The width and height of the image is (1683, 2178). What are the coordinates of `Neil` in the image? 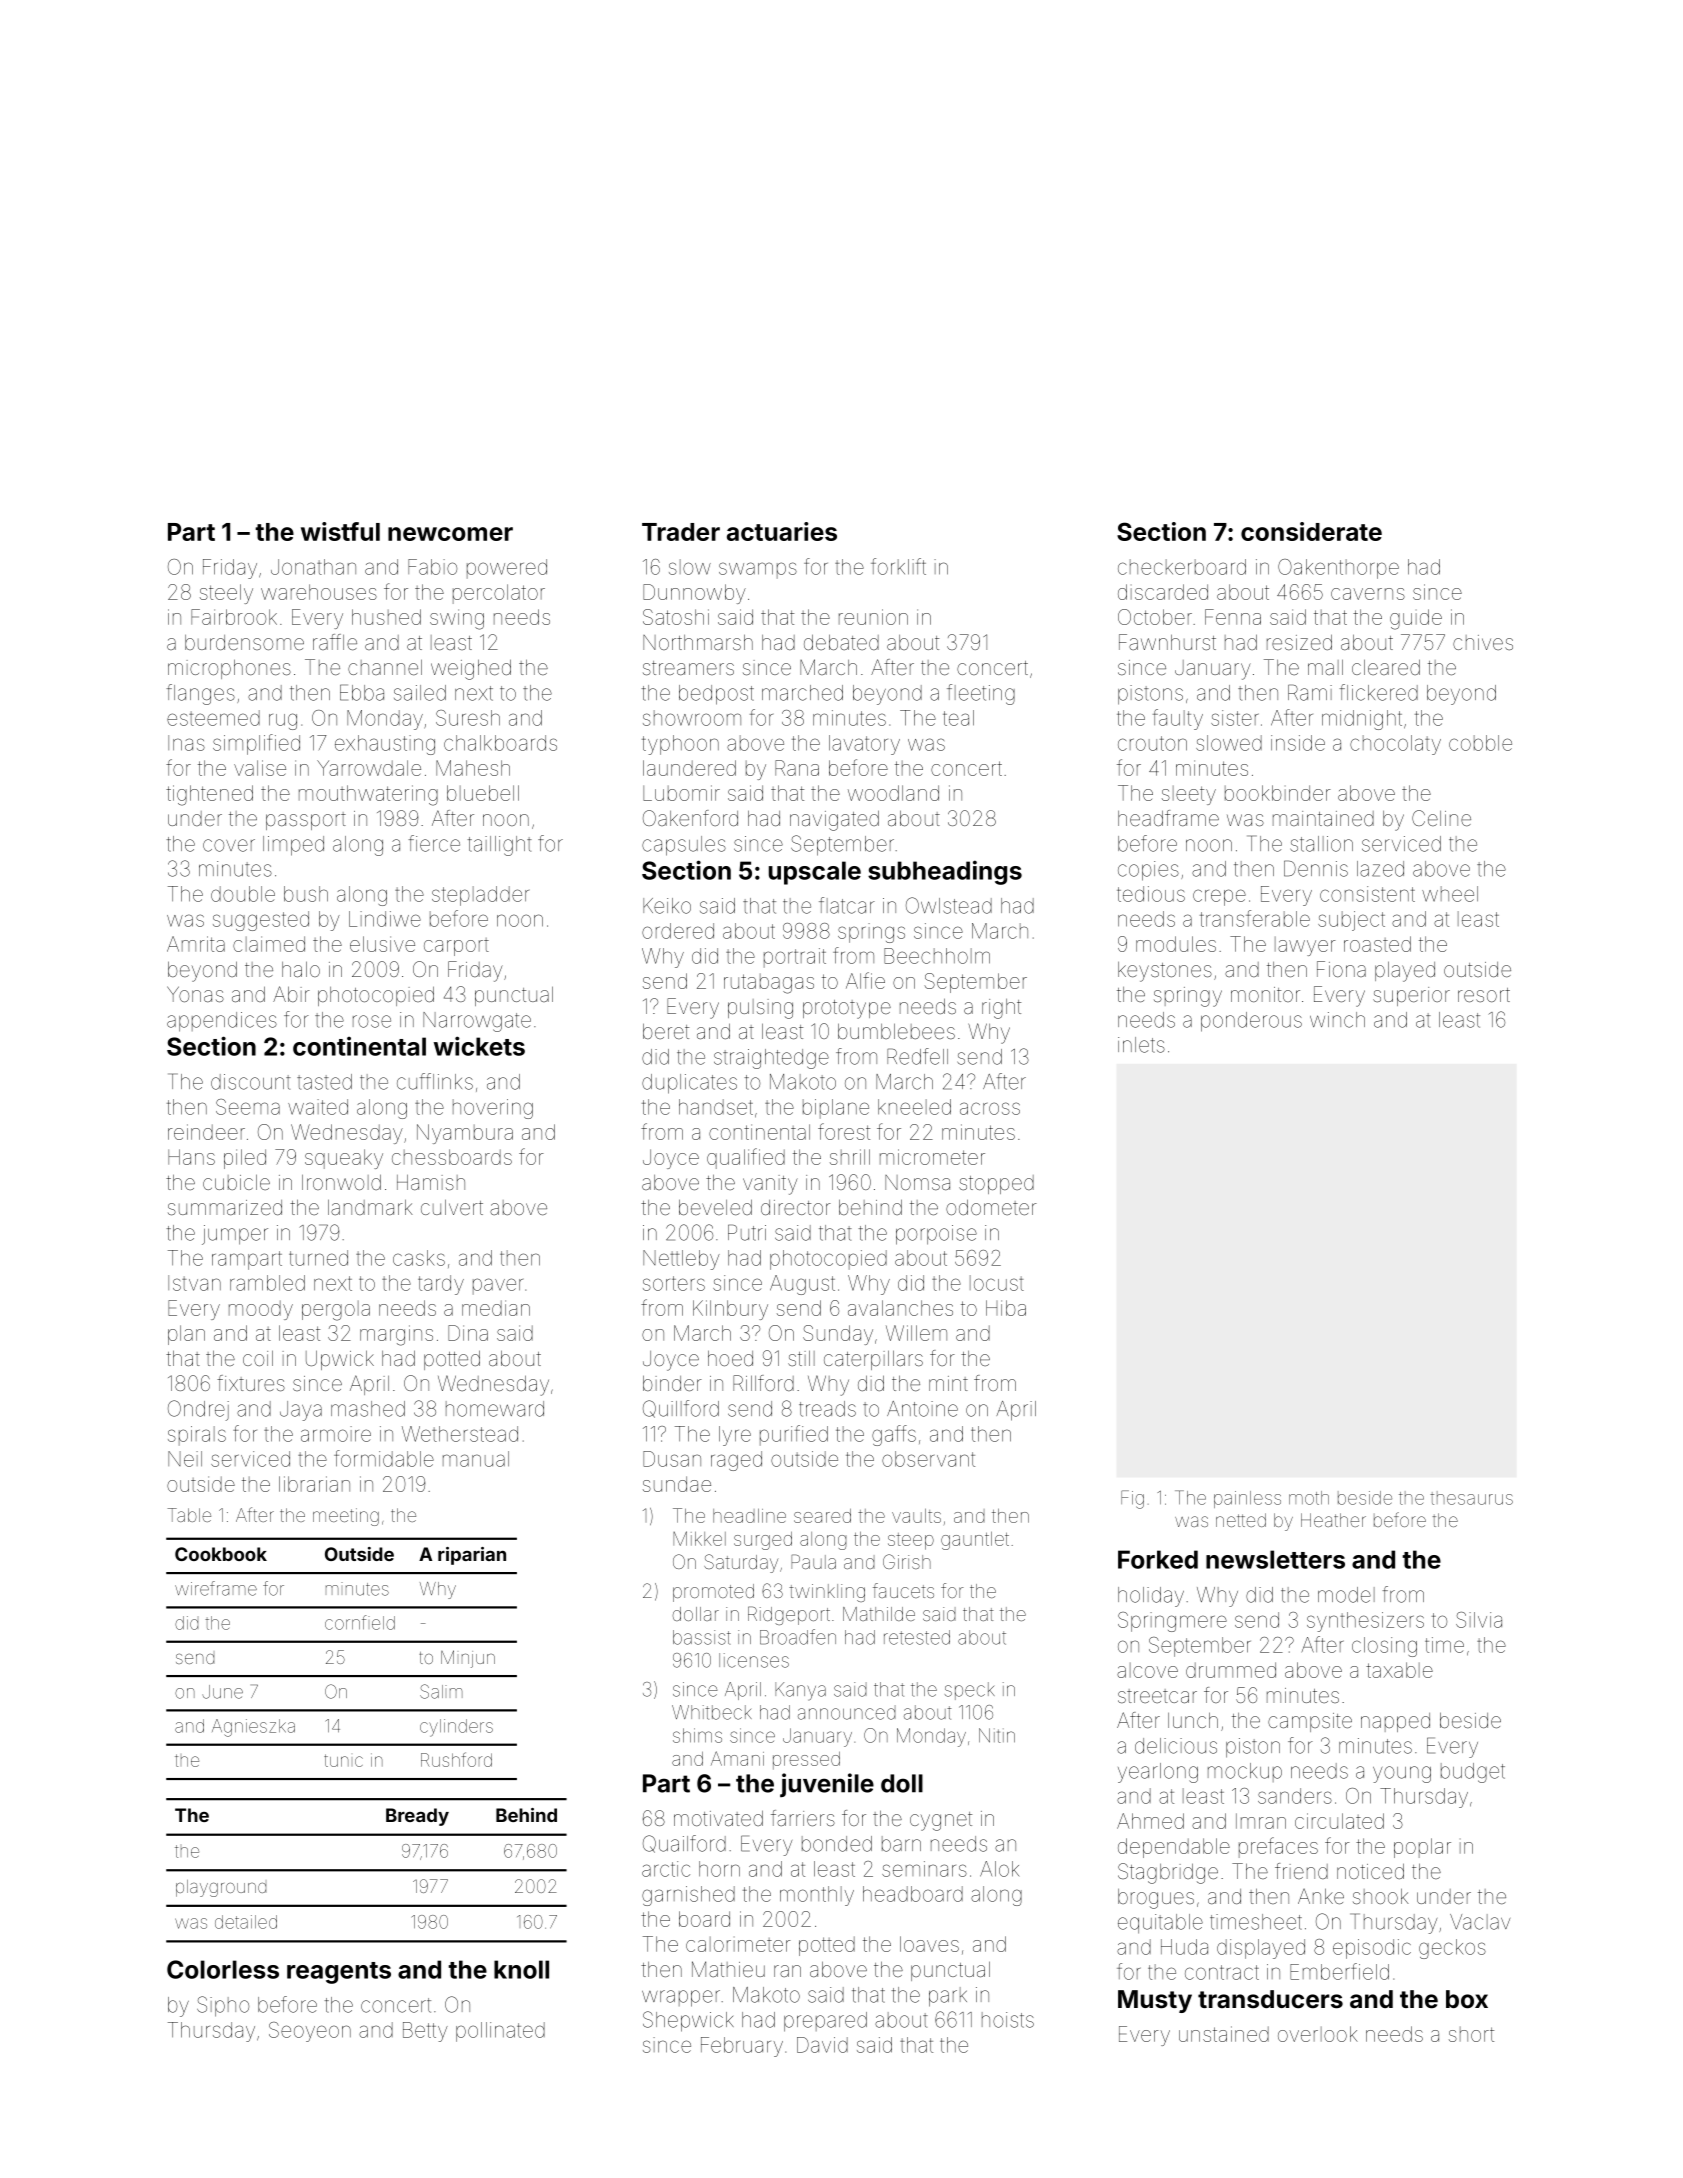 It's located at (185, 1459).
